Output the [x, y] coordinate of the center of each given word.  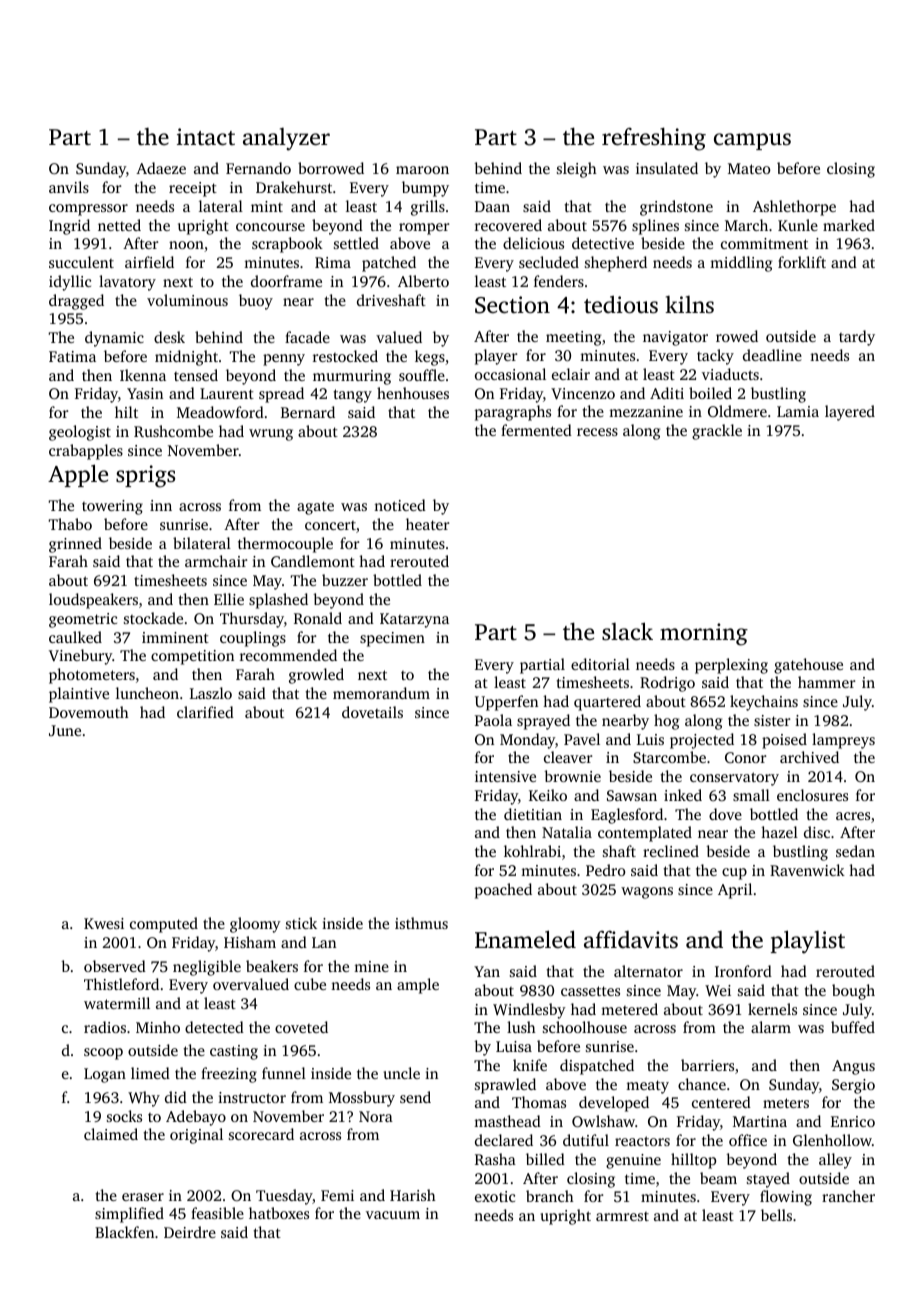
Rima [333, 262]
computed [164, 925]
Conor [746, 757]
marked [849, 225]
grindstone [676, 208]
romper [424, 229]
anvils [69, 187]
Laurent [227, 393]
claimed [111, 1134]
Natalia [567, 832]
